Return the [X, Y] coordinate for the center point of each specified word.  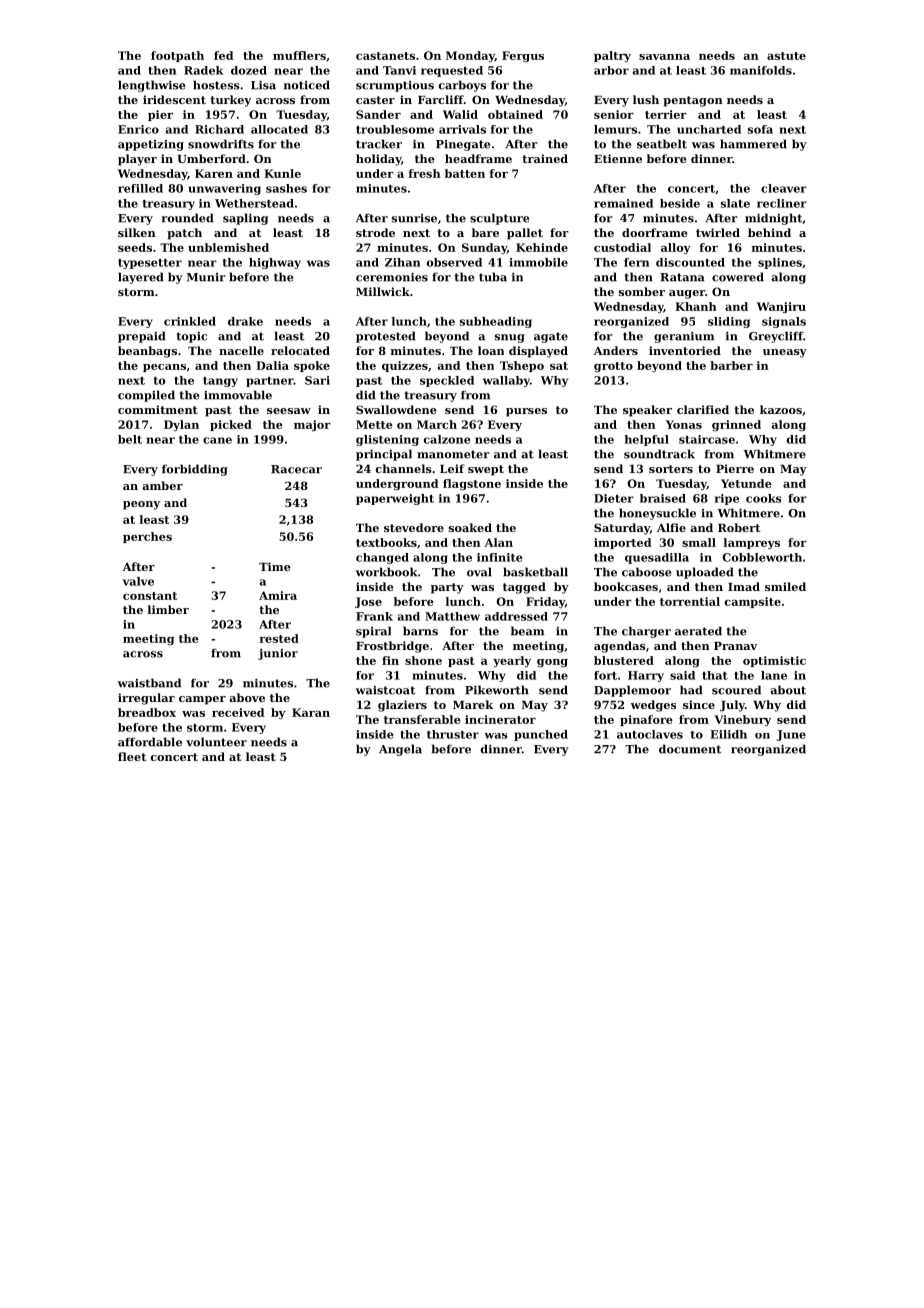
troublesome [395, 129]
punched [541, 735]
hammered [753, 144]
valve [138, 581]
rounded [187, 218]
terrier [666, 114]
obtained [515, 114]
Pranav [735, 646]
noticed [307, 85]
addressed [516, 616]
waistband [149, 683]
